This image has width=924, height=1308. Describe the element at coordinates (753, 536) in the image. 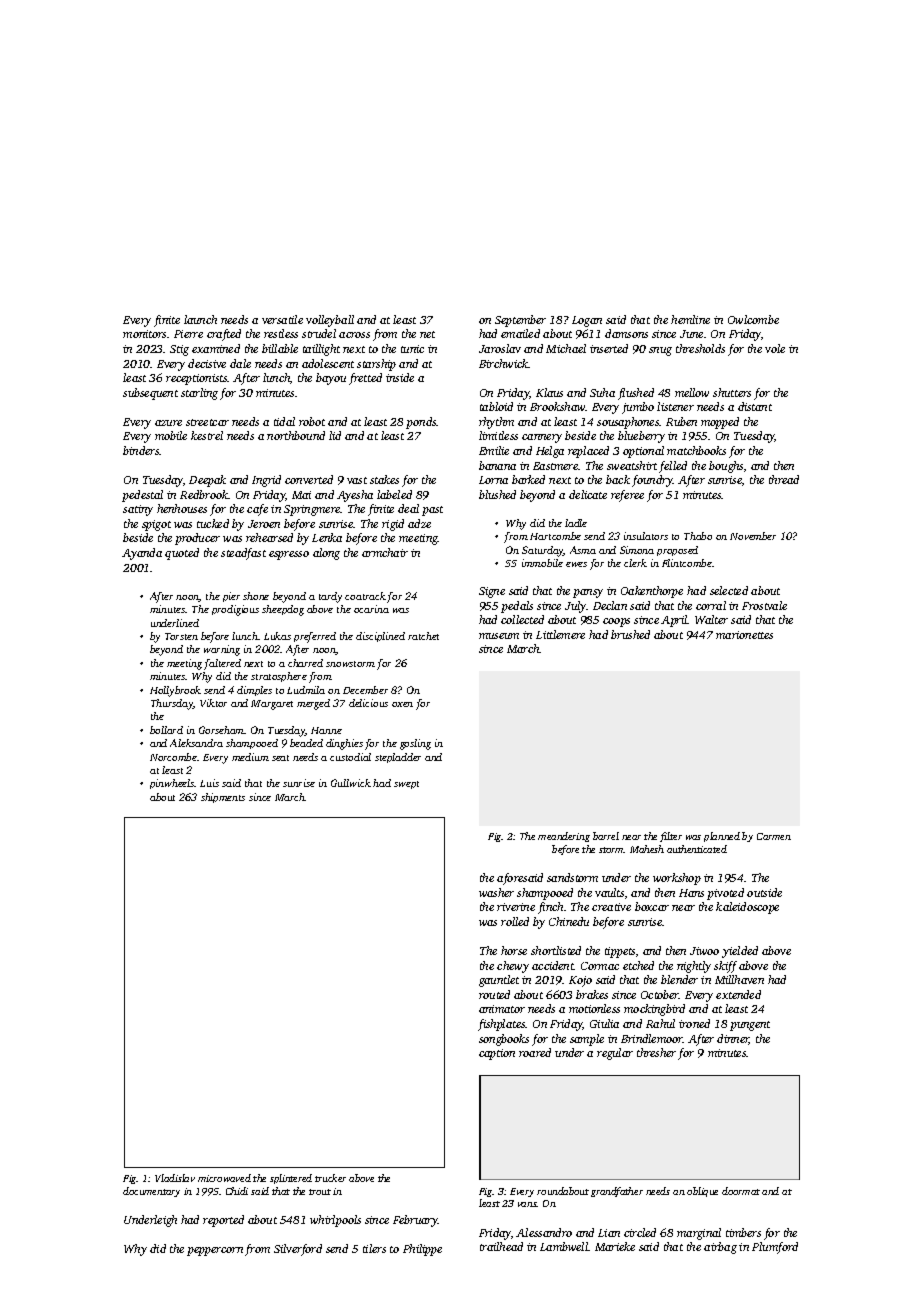

I see `November` at that location.
